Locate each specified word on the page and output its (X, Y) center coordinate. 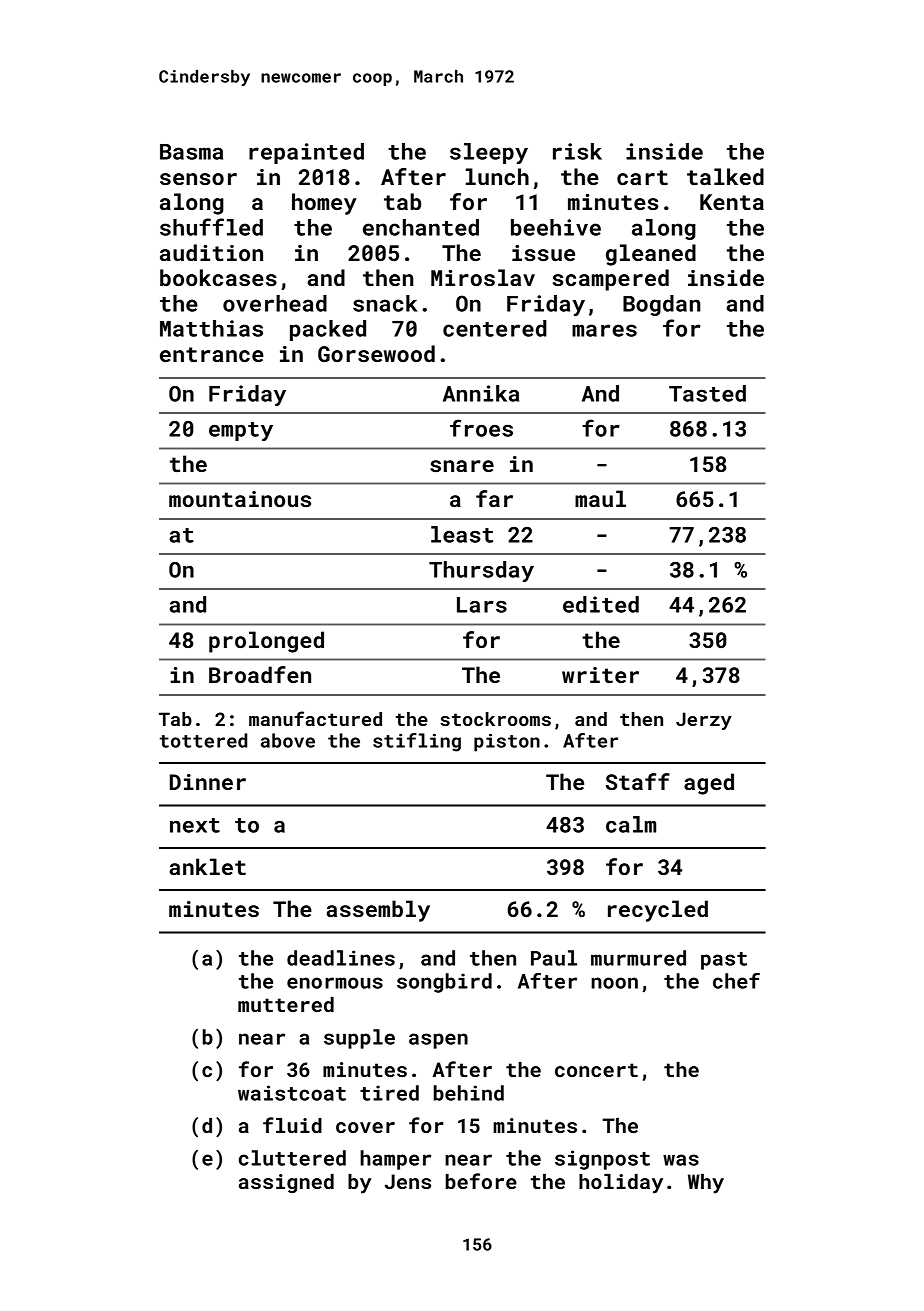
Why (706, 1184)
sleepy (489, 153)
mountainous (240, 499)
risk (577, 151)
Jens (408, 1181)
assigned (286, 1183)
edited (601, 604)
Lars (482, 605)
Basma (191, 152)
